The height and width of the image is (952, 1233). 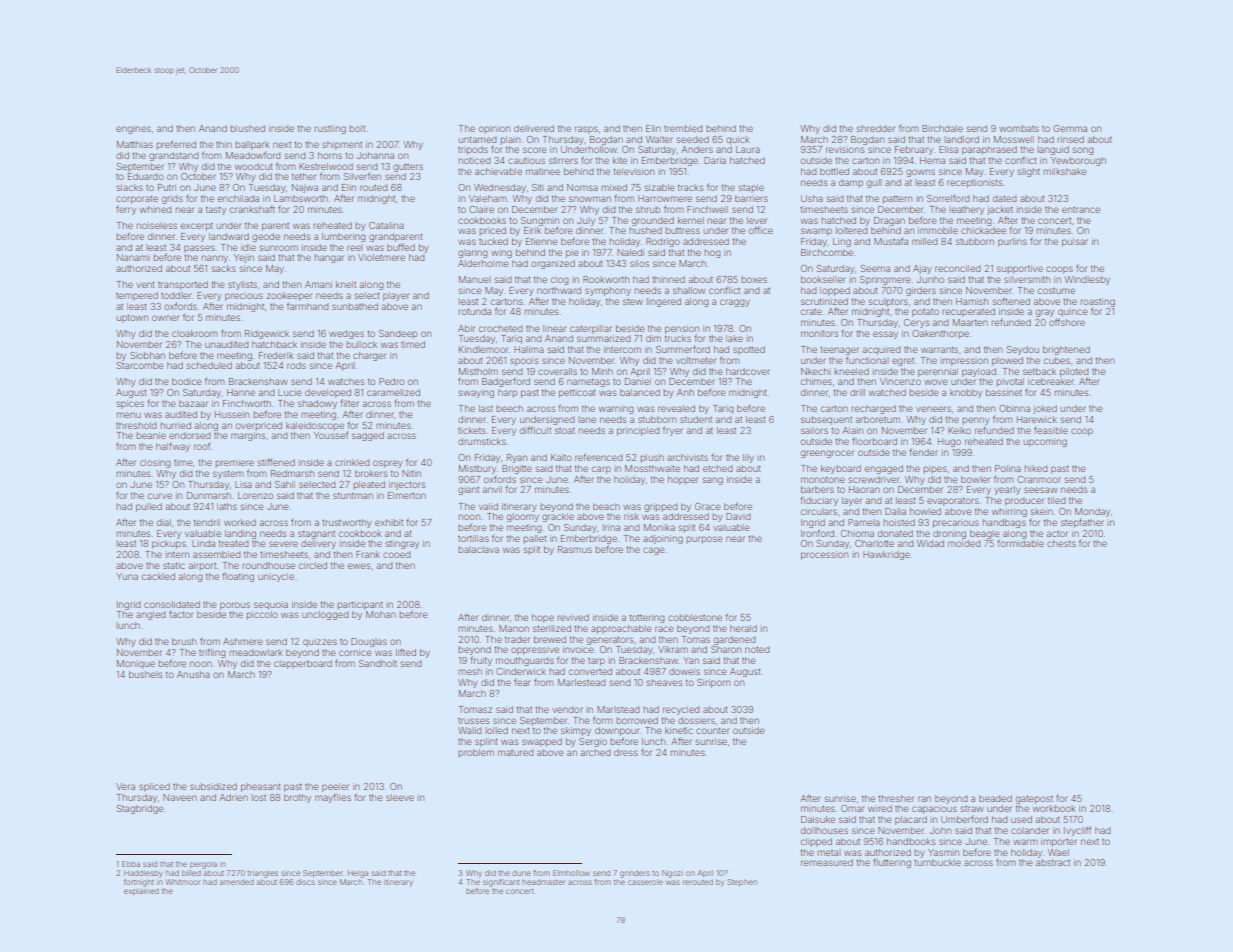 What do you see at coordinates (358, 874) in the image?
I see `Helga` at bounding box center [358, 874].
